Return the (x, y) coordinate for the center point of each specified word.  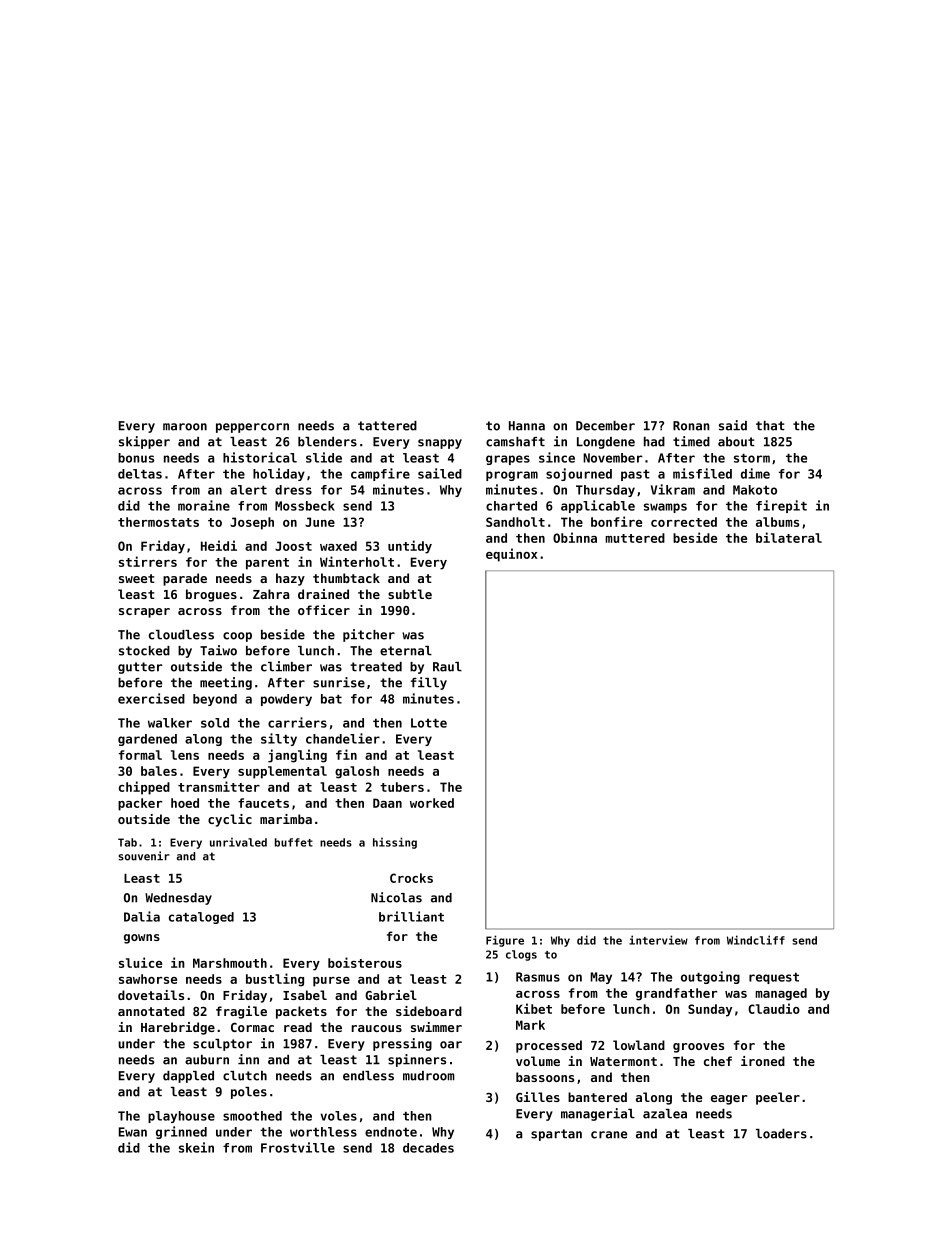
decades (428, 1148)
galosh (357, 772)
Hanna (527, 426)
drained (323, 594)
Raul (447, 667)
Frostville (298, 1147)
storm (752, 458)
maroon (185, 427)
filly (429, 683)
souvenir (144, 856)
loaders (781, 1134)
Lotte (429, 723)
